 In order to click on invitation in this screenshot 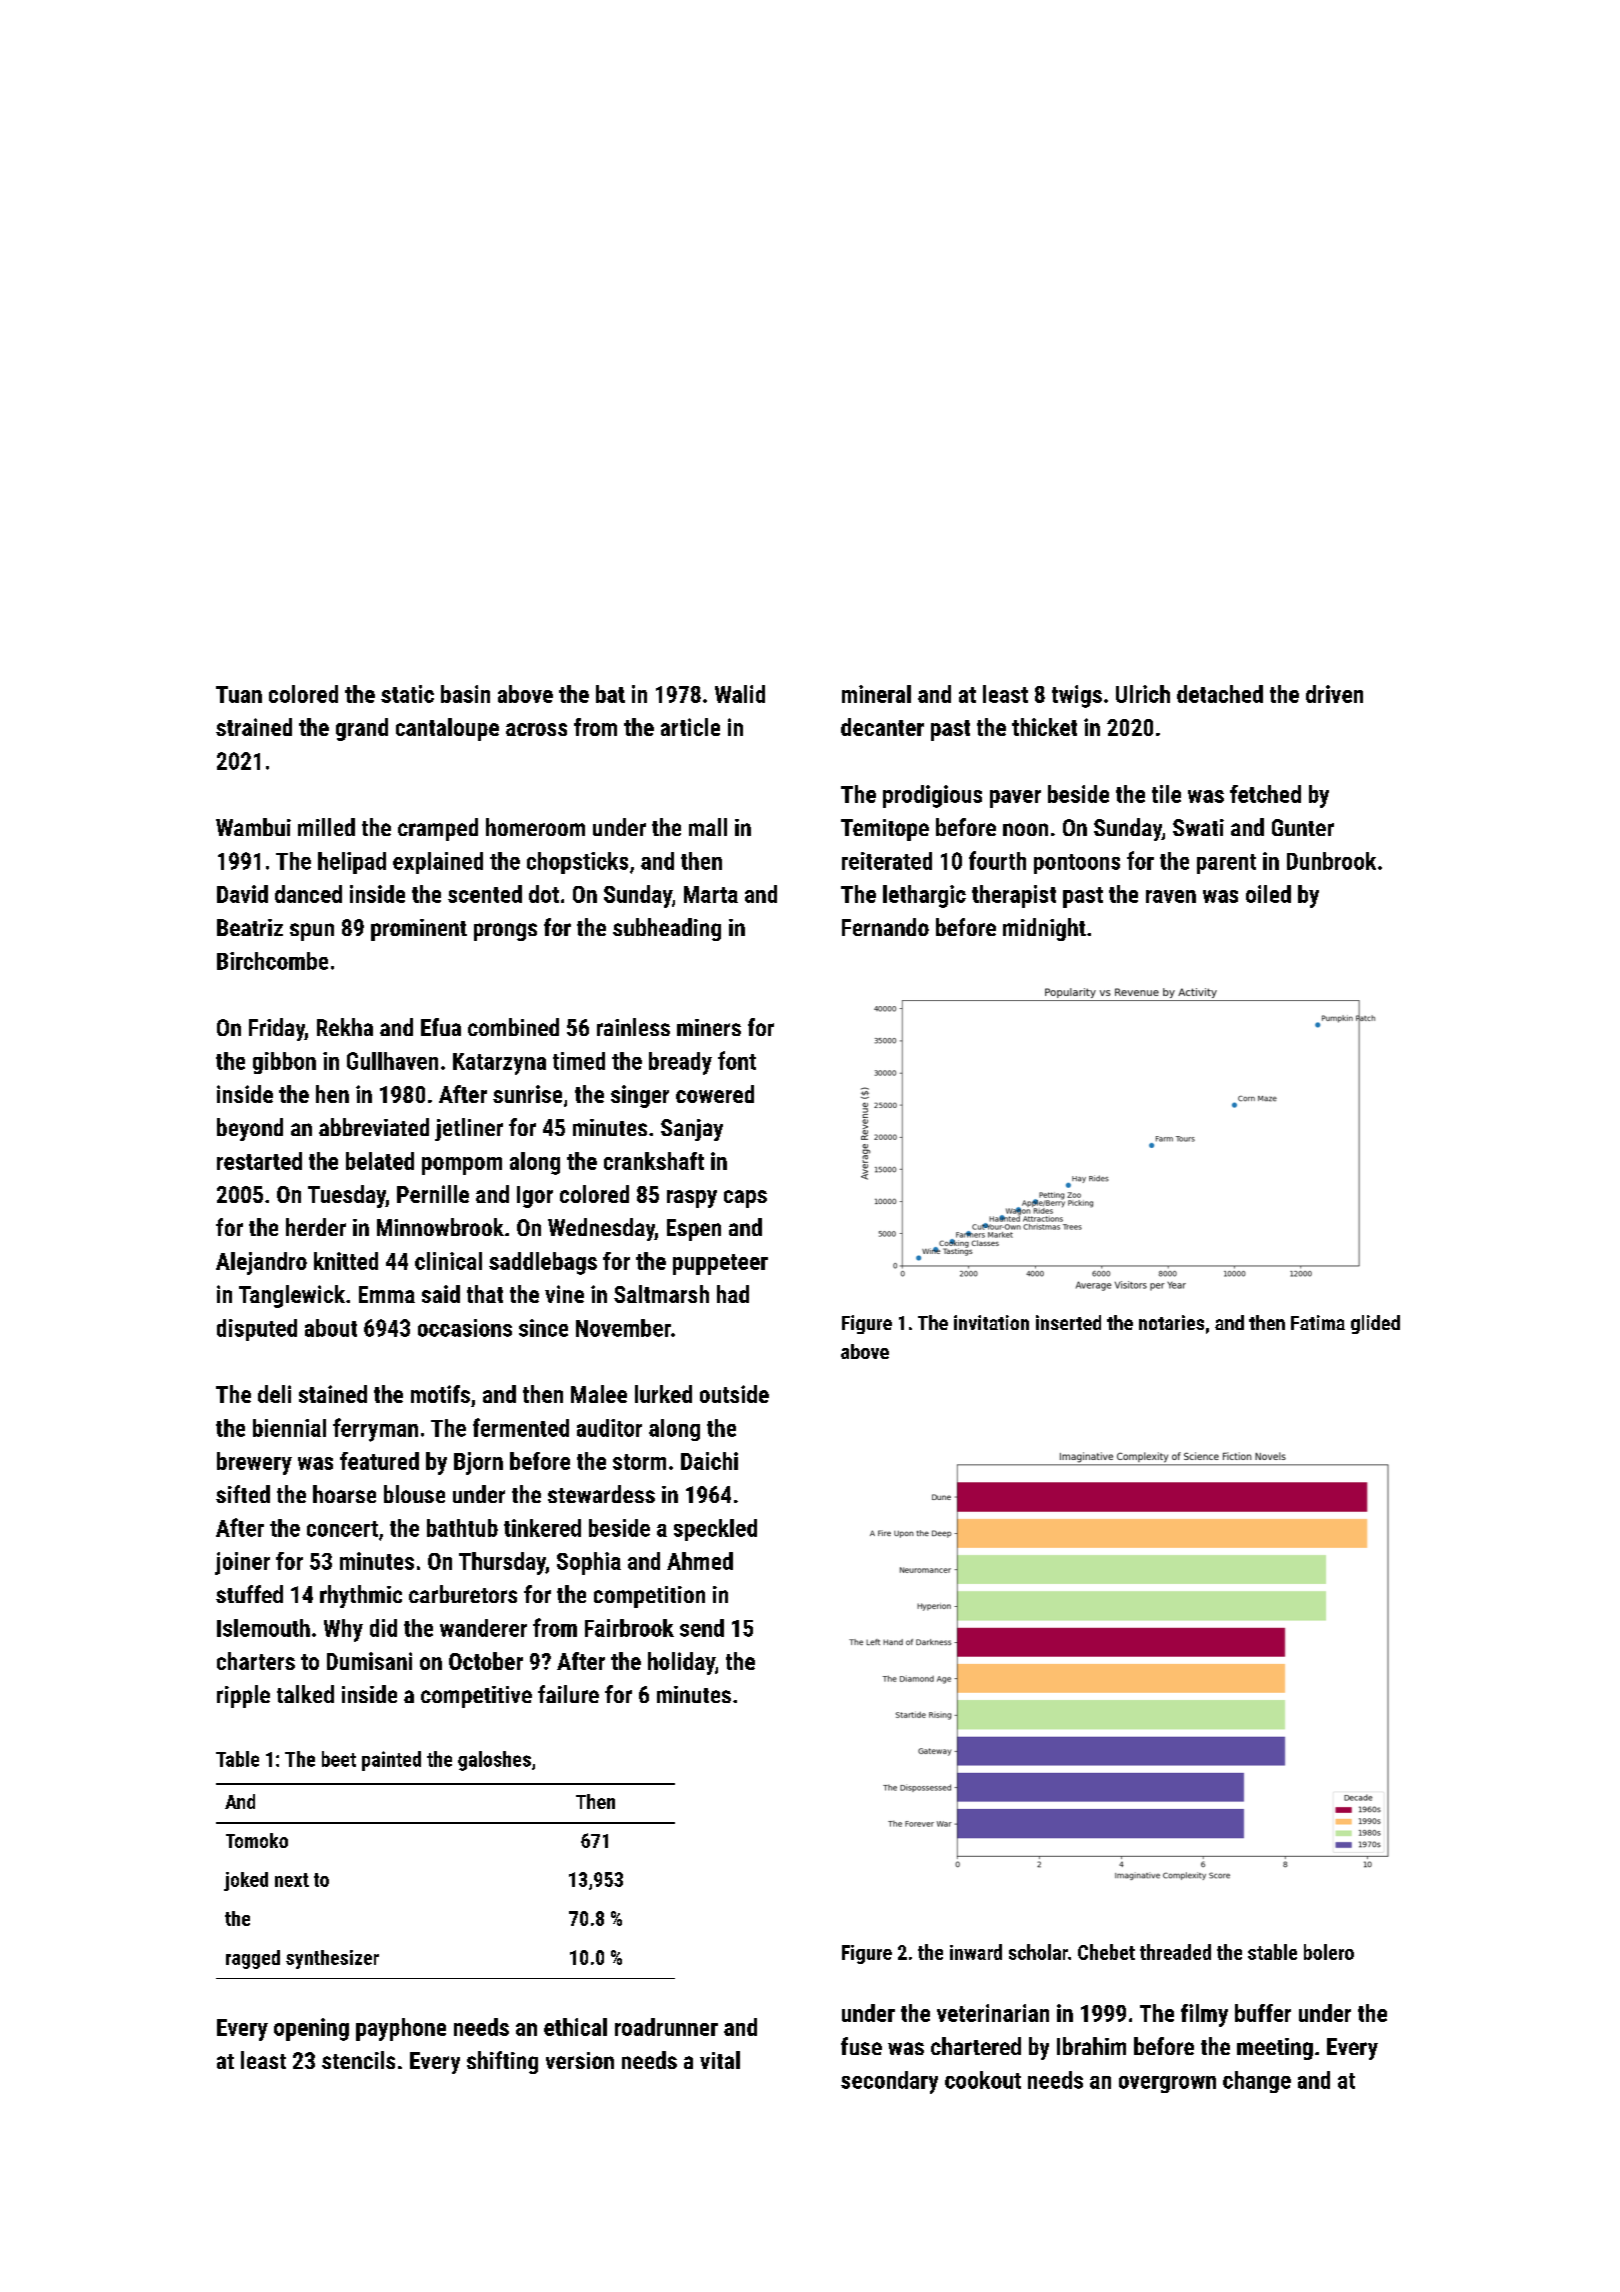, I will do `click(991, 1322)`.
